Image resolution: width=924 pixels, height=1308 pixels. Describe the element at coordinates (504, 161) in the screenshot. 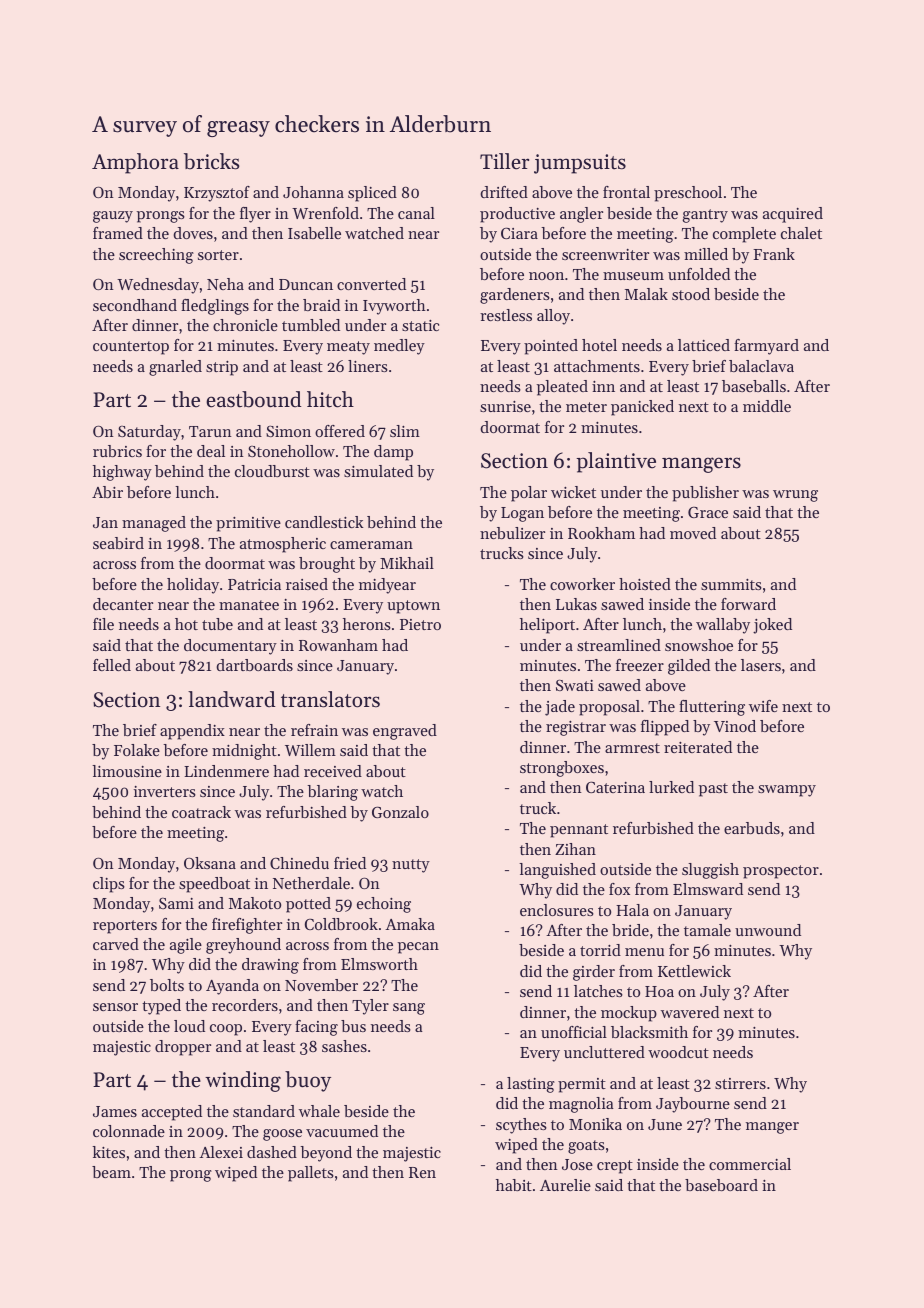

I see `Tiller` at that location.
